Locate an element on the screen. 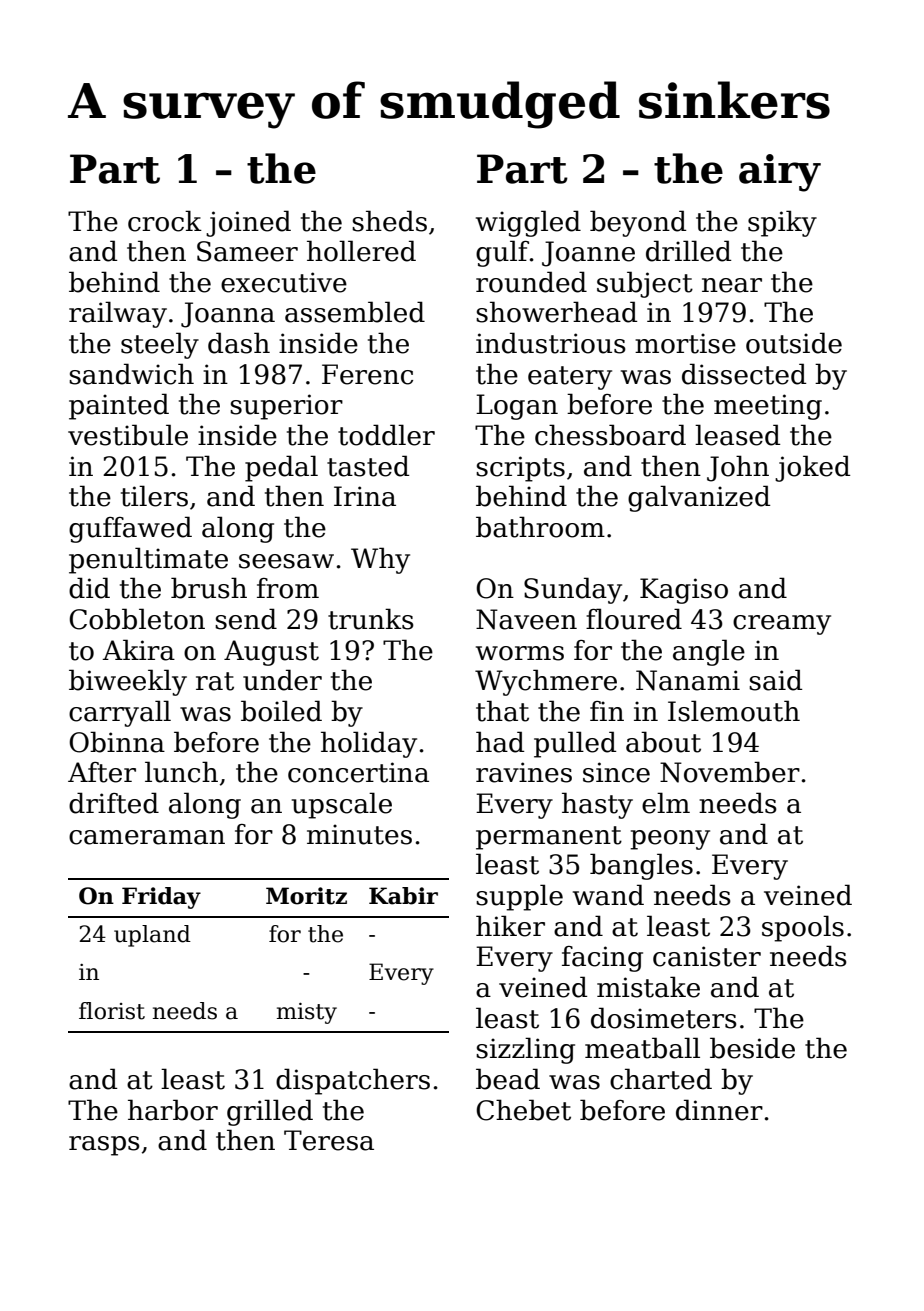 The image size is (924, 1311). crock is located at coordinates (165, 221).
